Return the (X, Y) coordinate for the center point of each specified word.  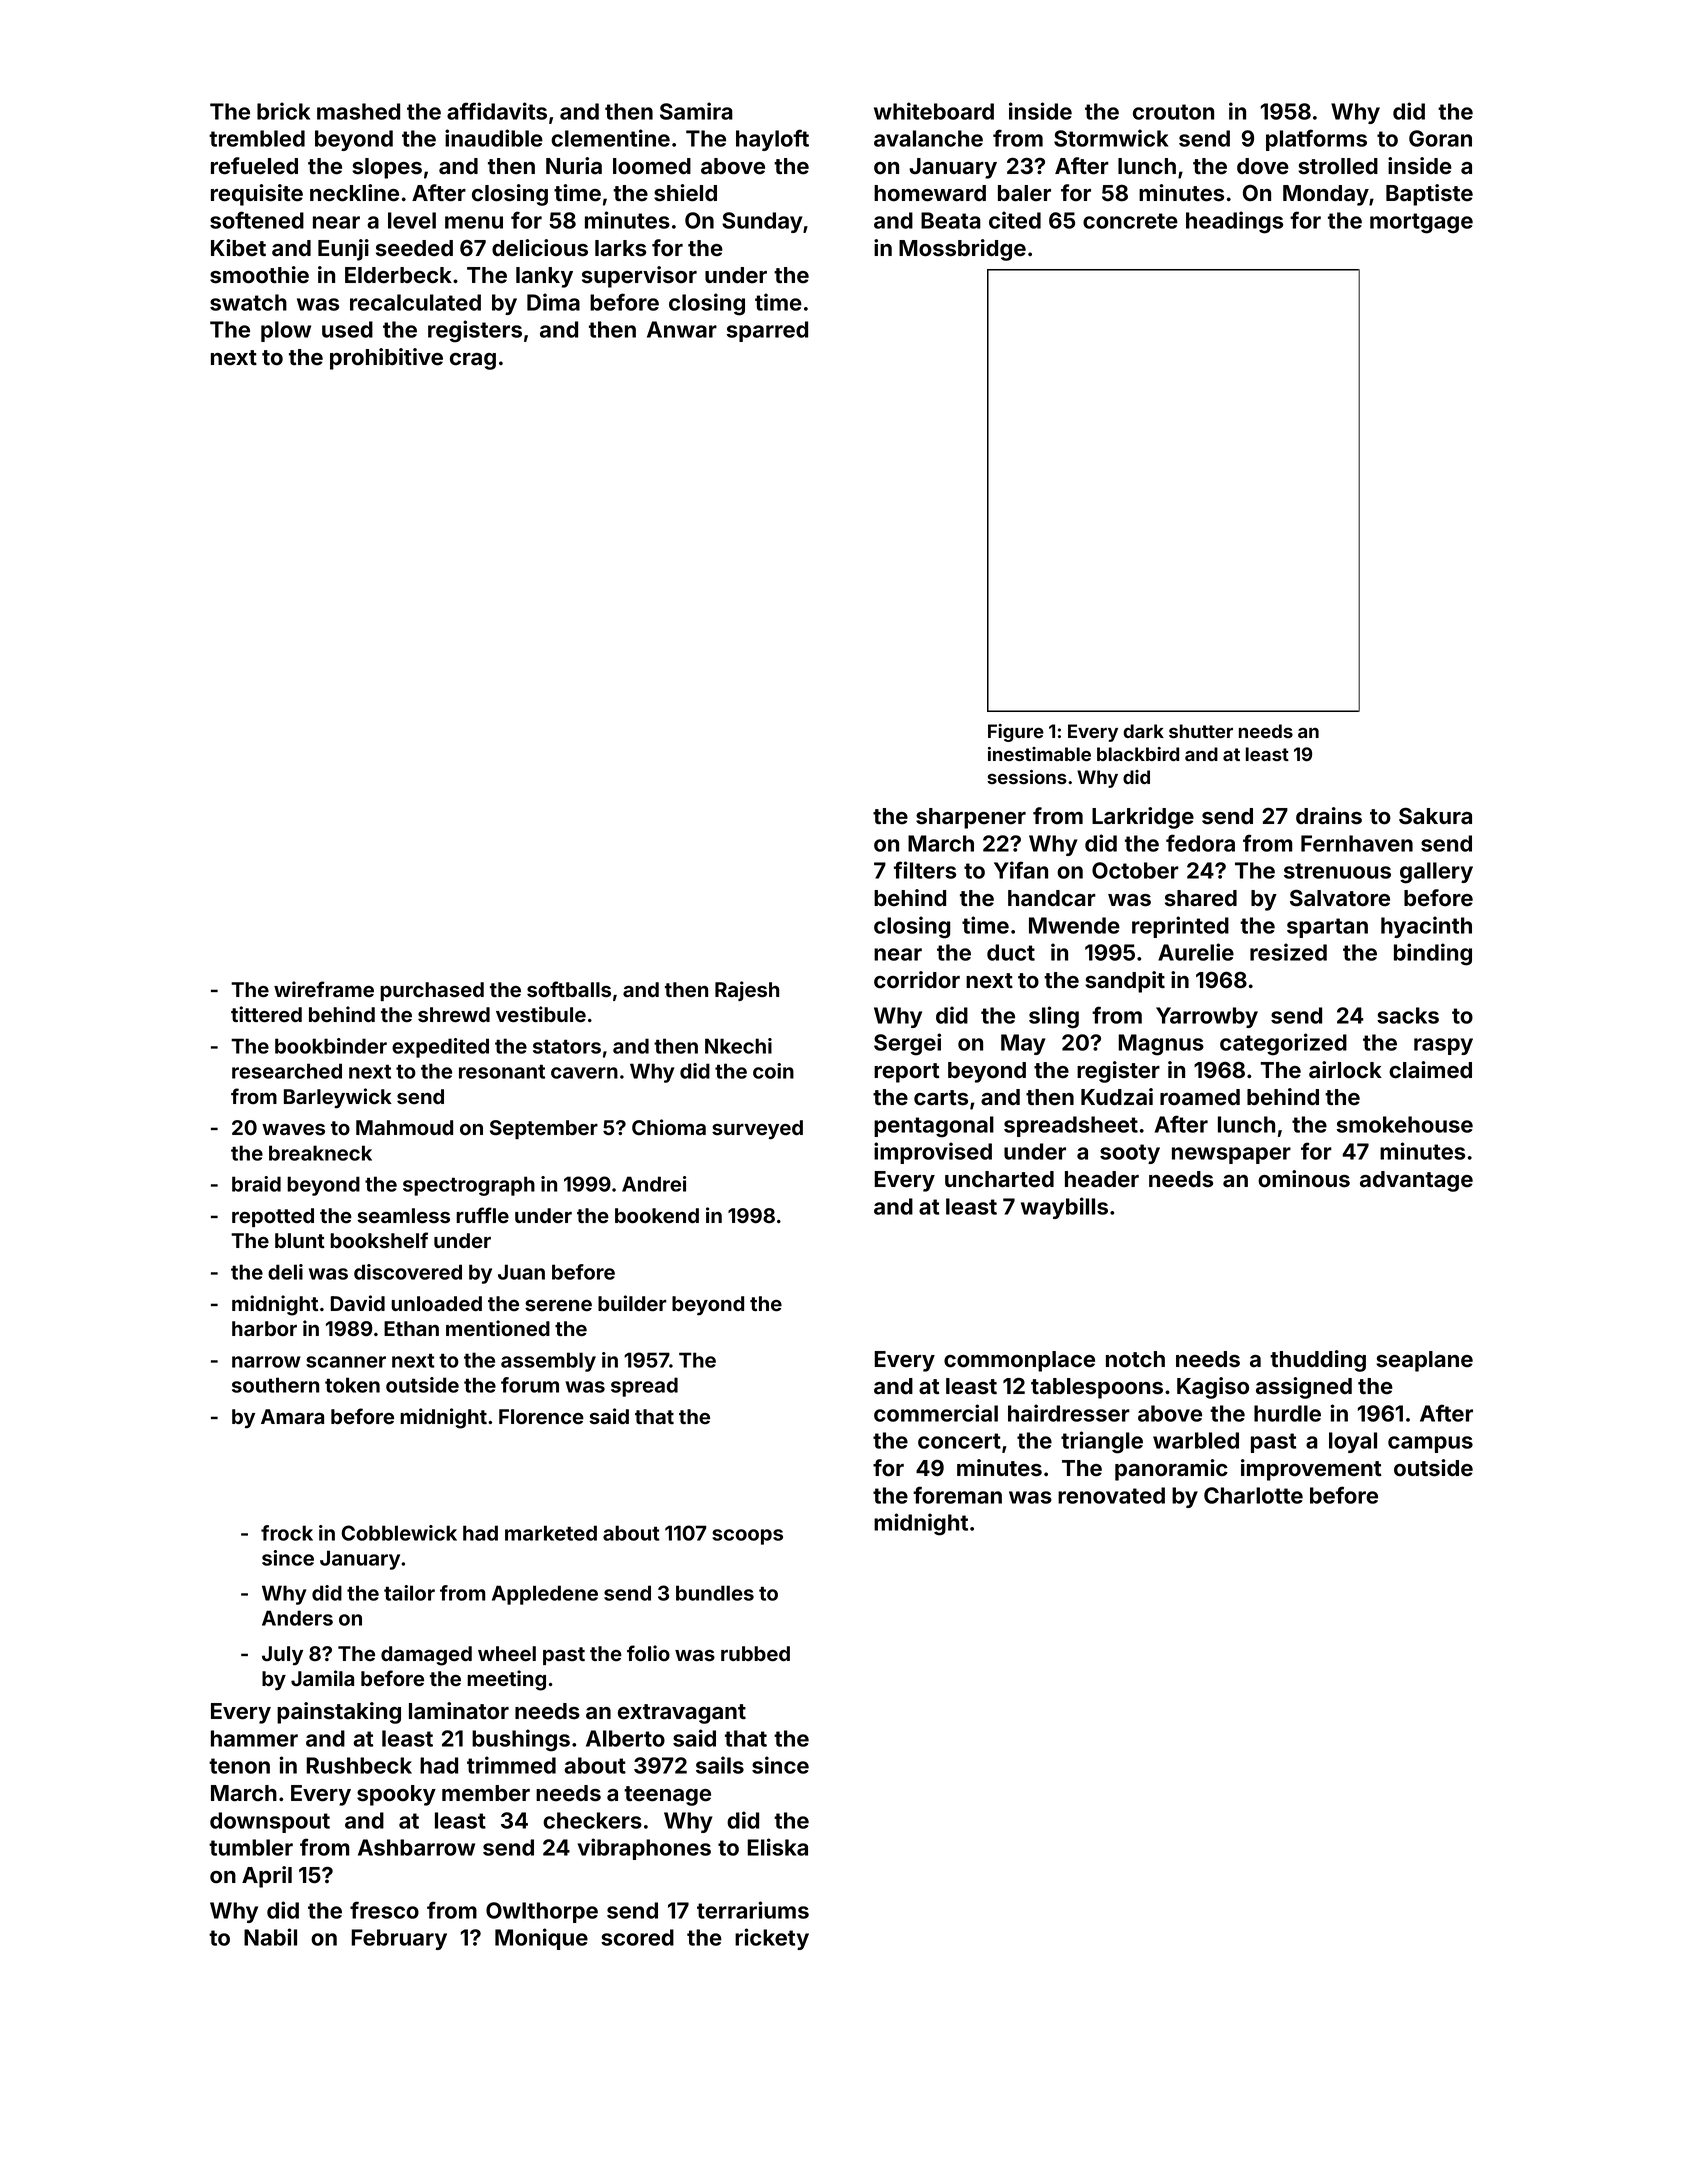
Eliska (777, 1847)
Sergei (907, 1044)
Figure (1016, 733)
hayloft (772, 140)
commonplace (1019, 1361)
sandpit (1125, 982)
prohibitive (386, 359)
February (399, 1939)
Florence (541, 1417)
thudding (1318, 1361)
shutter (1201, 731)
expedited (440, 1048)
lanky (544, 277)
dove (1263, 166)
